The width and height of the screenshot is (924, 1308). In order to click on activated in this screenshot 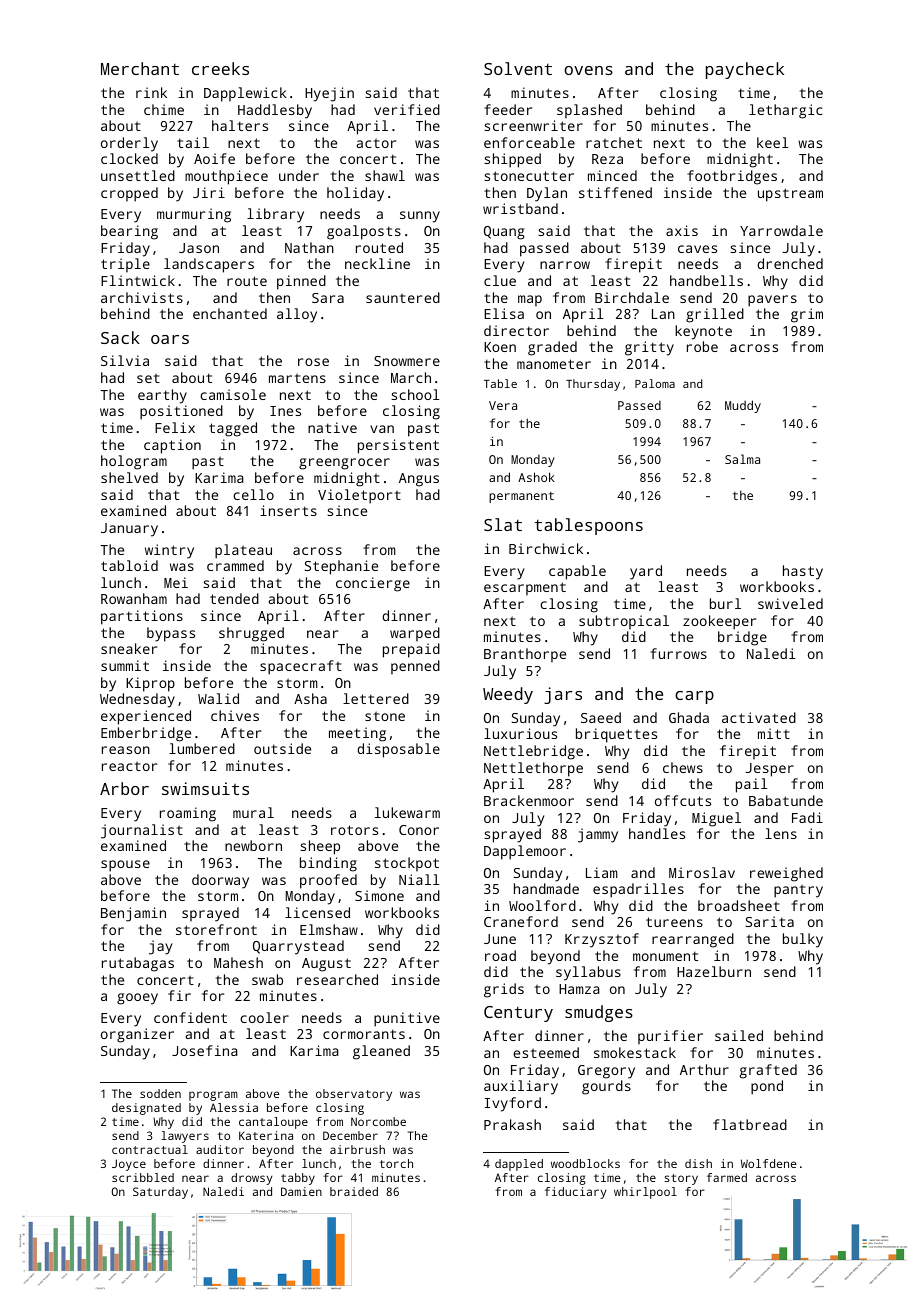, I will do `click(759, 717)`.
